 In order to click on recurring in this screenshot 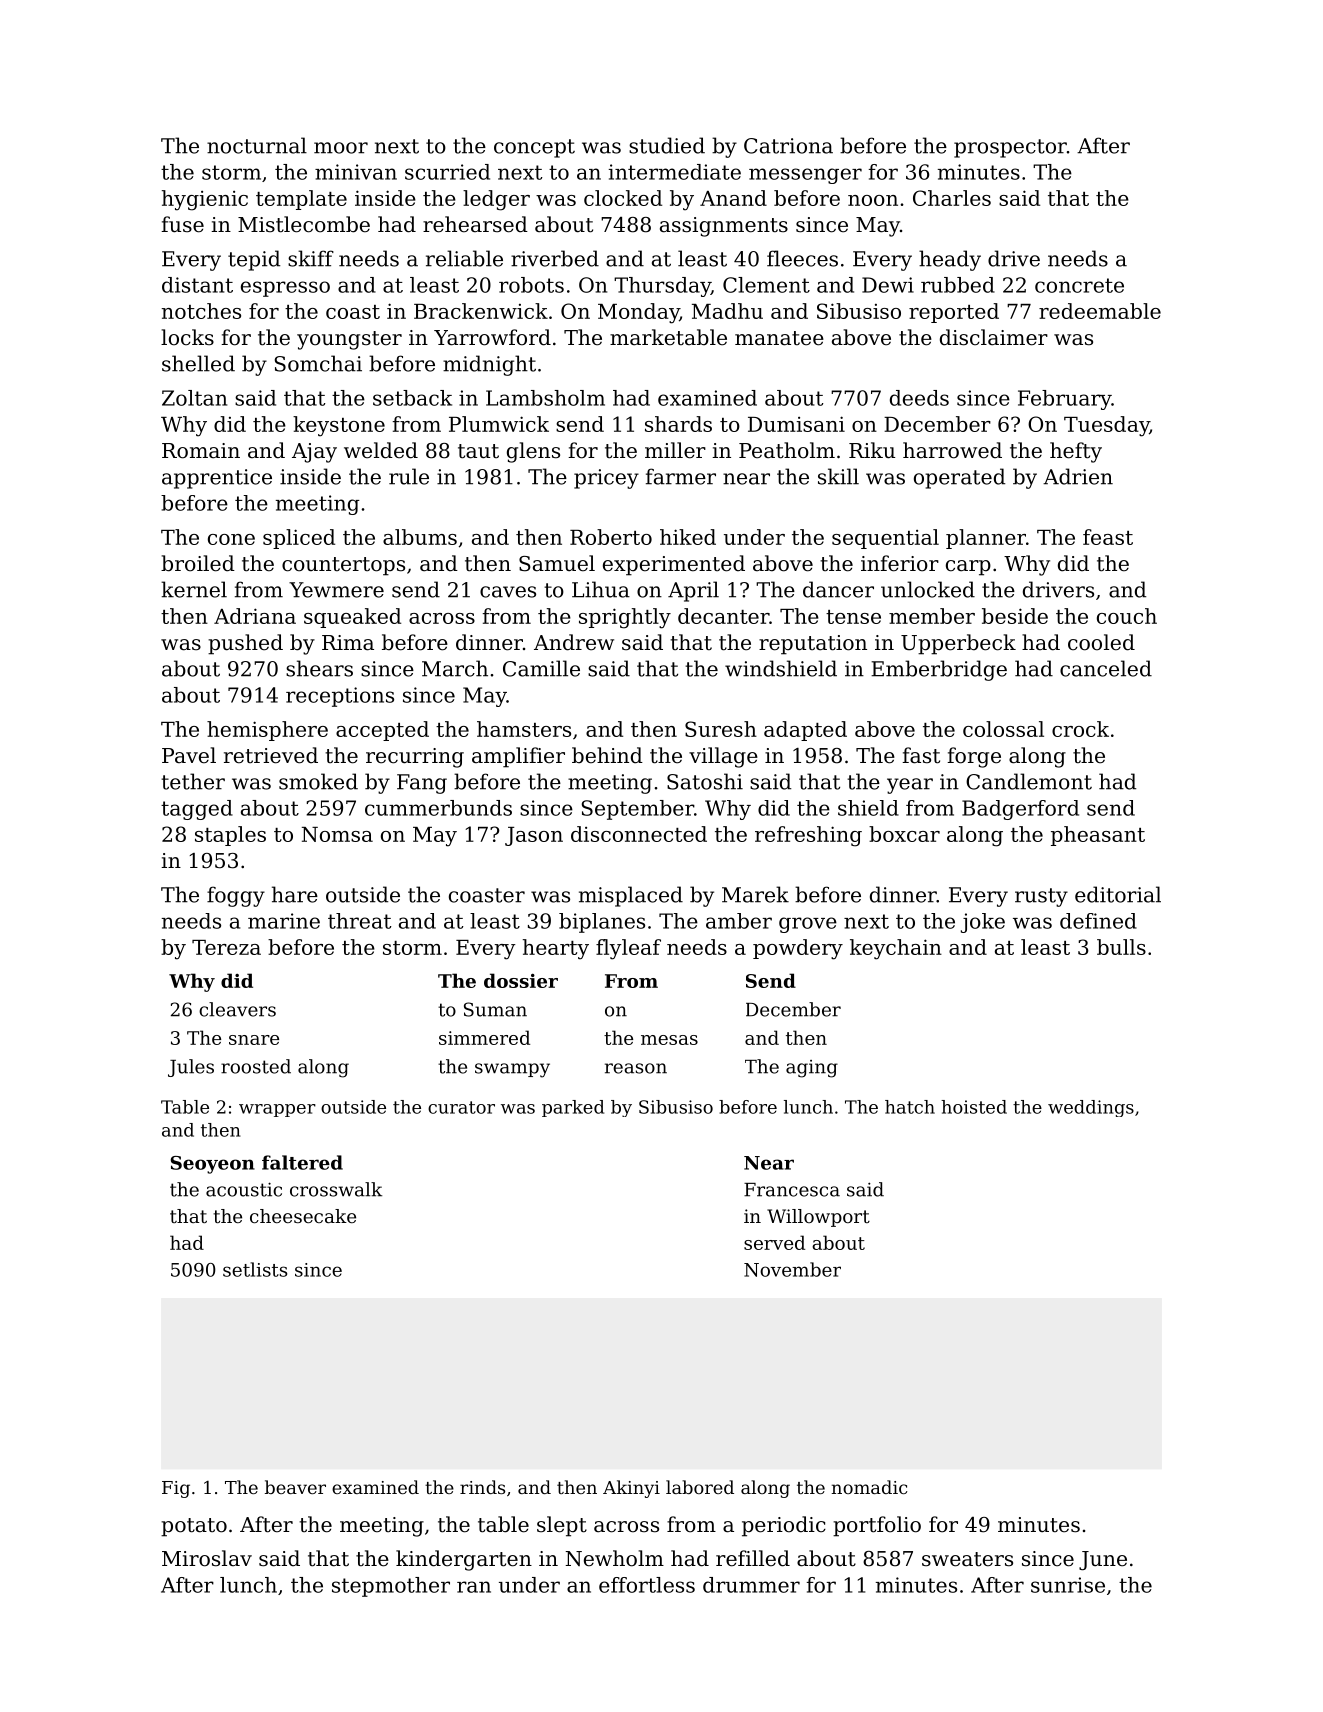, I will do `click(415, 758)`.
